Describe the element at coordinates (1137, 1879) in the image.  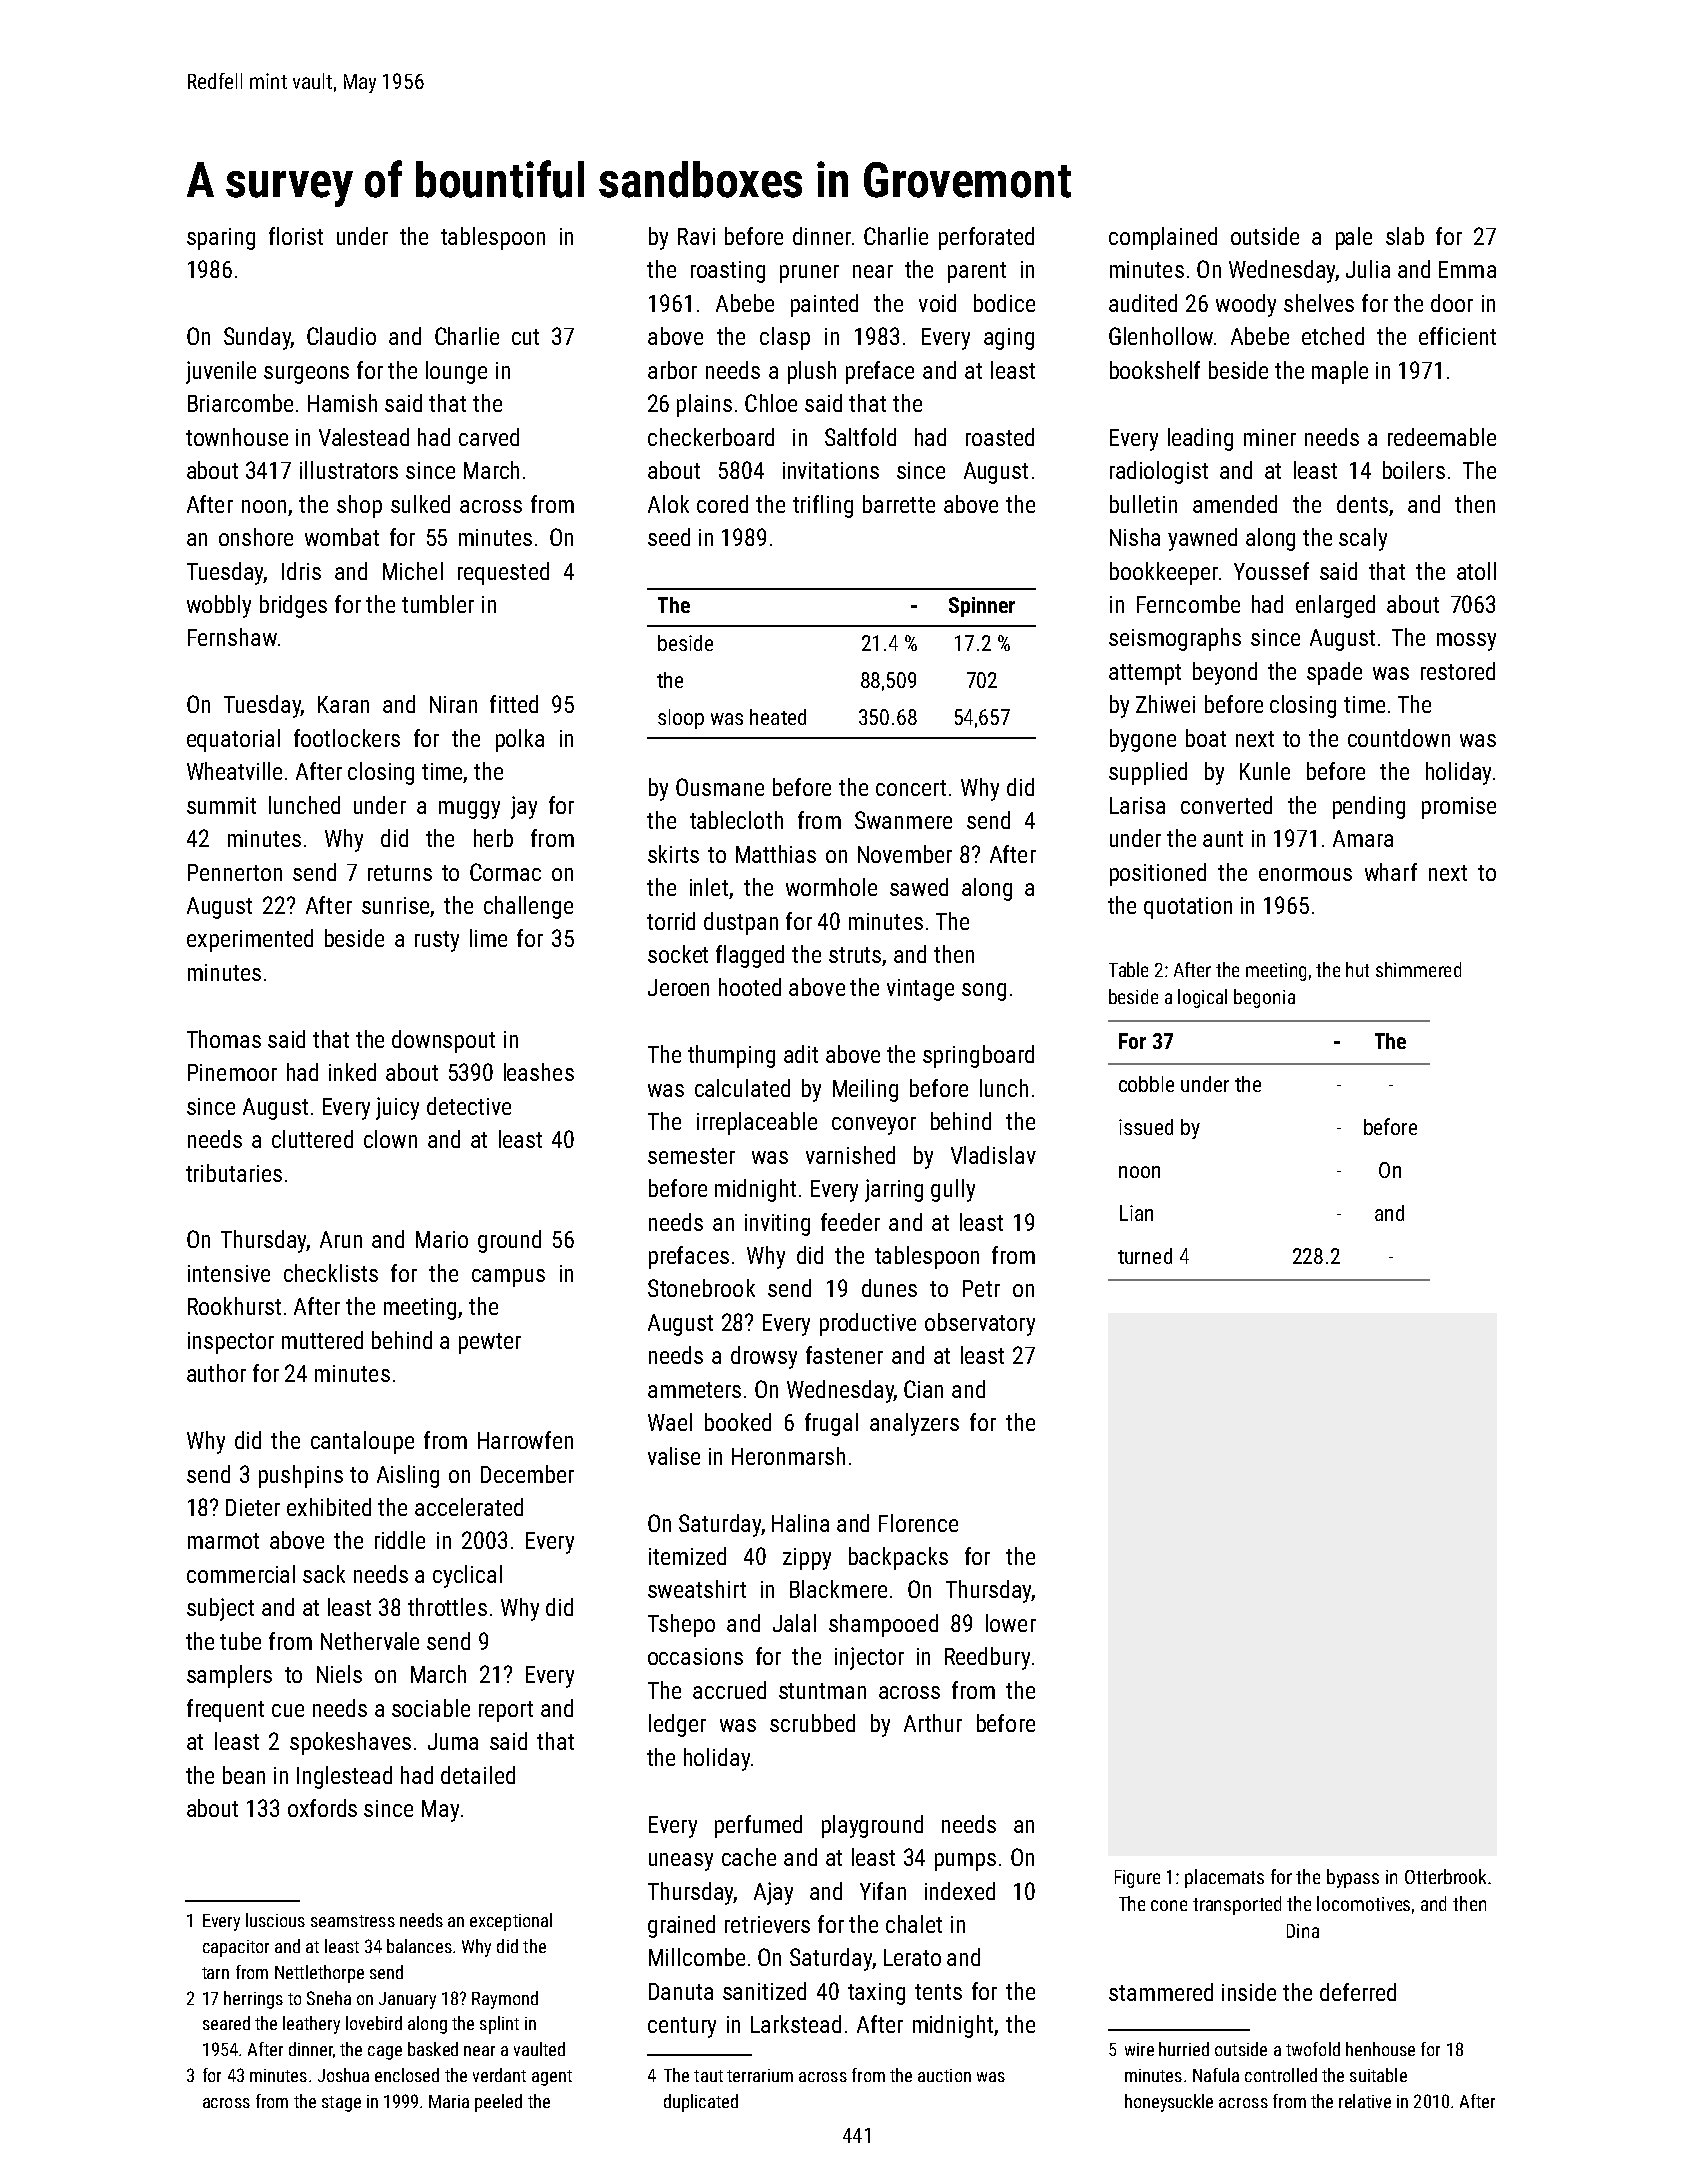
I see `Figure` at that location.
